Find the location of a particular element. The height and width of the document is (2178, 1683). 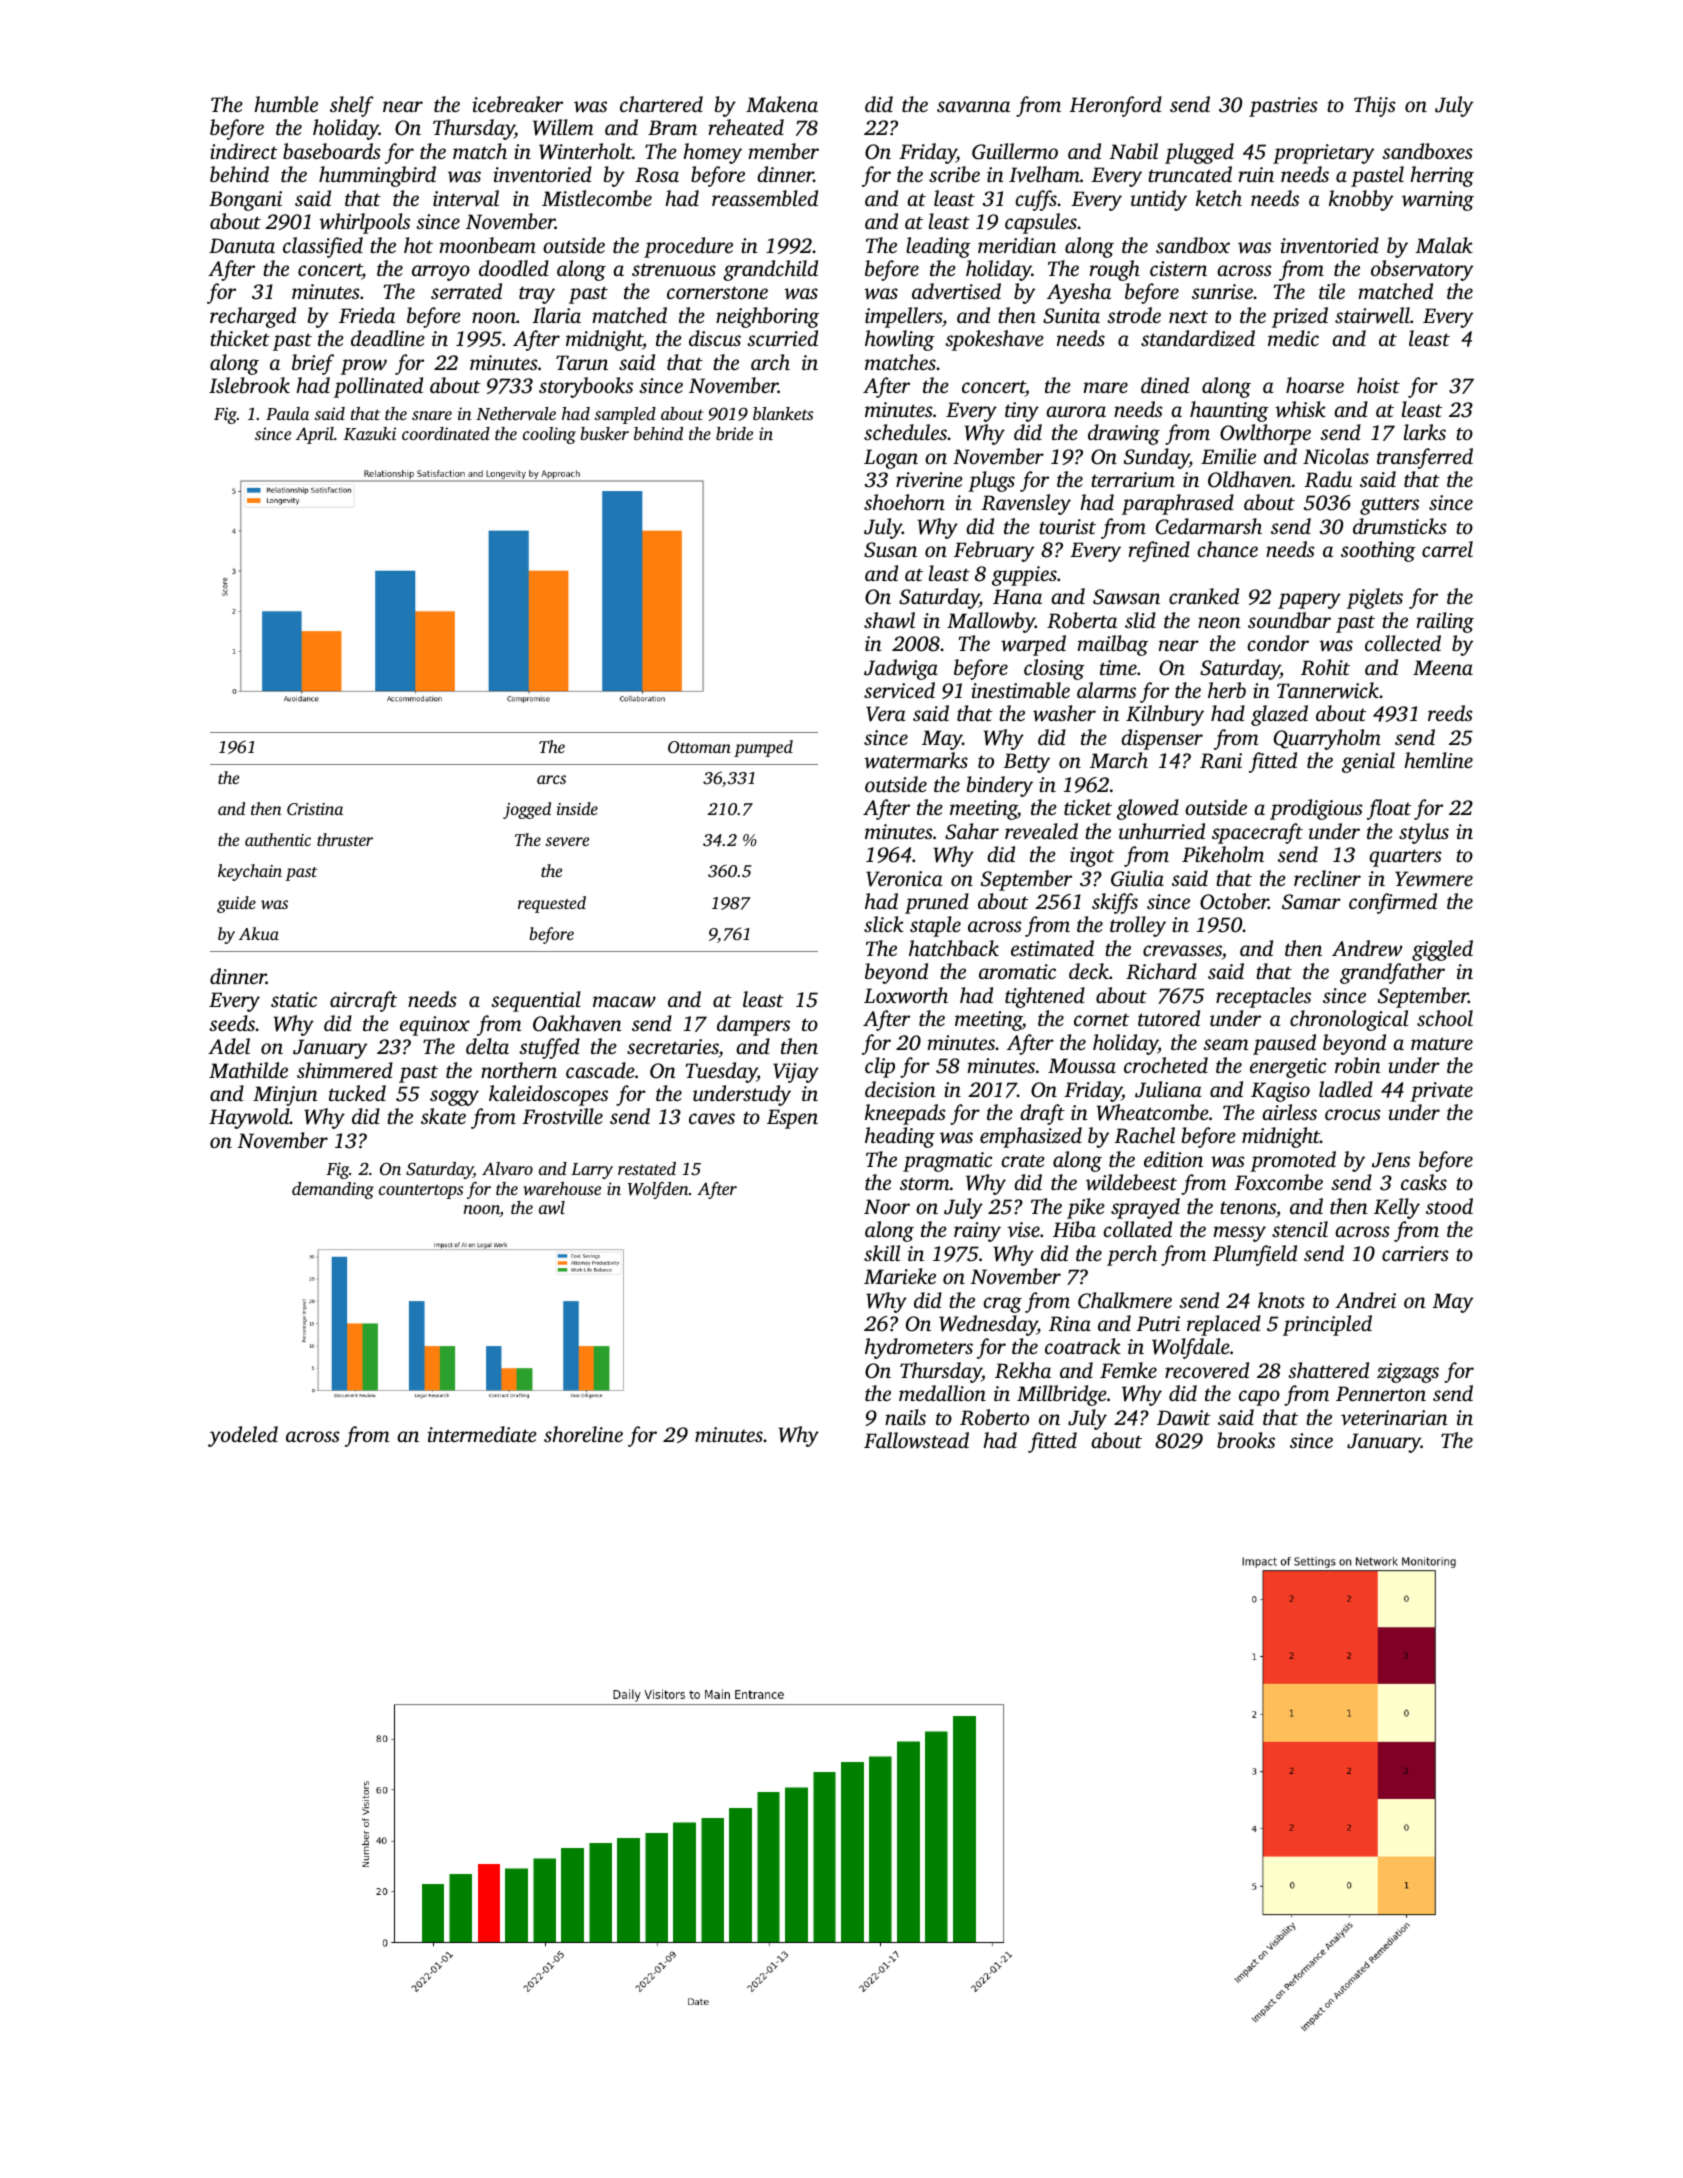

tucked is located at coordinates (357, 1093).
